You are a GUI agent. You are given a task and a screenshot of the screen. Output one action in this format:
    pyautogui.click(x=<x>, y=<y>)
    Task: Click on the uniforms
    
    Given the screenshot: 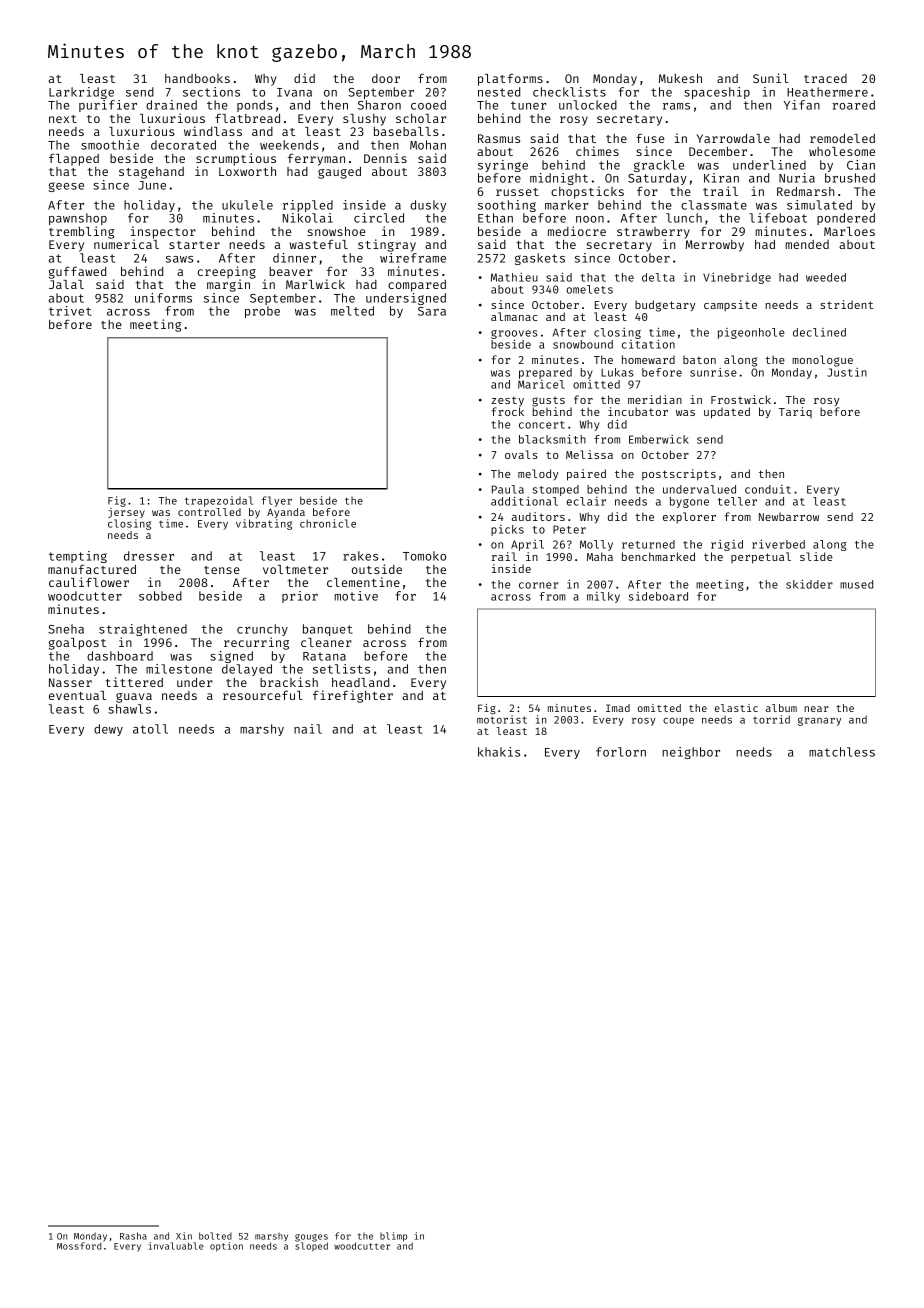 What is the action you would take?
    pyautogui.click(x=163, y=298)
